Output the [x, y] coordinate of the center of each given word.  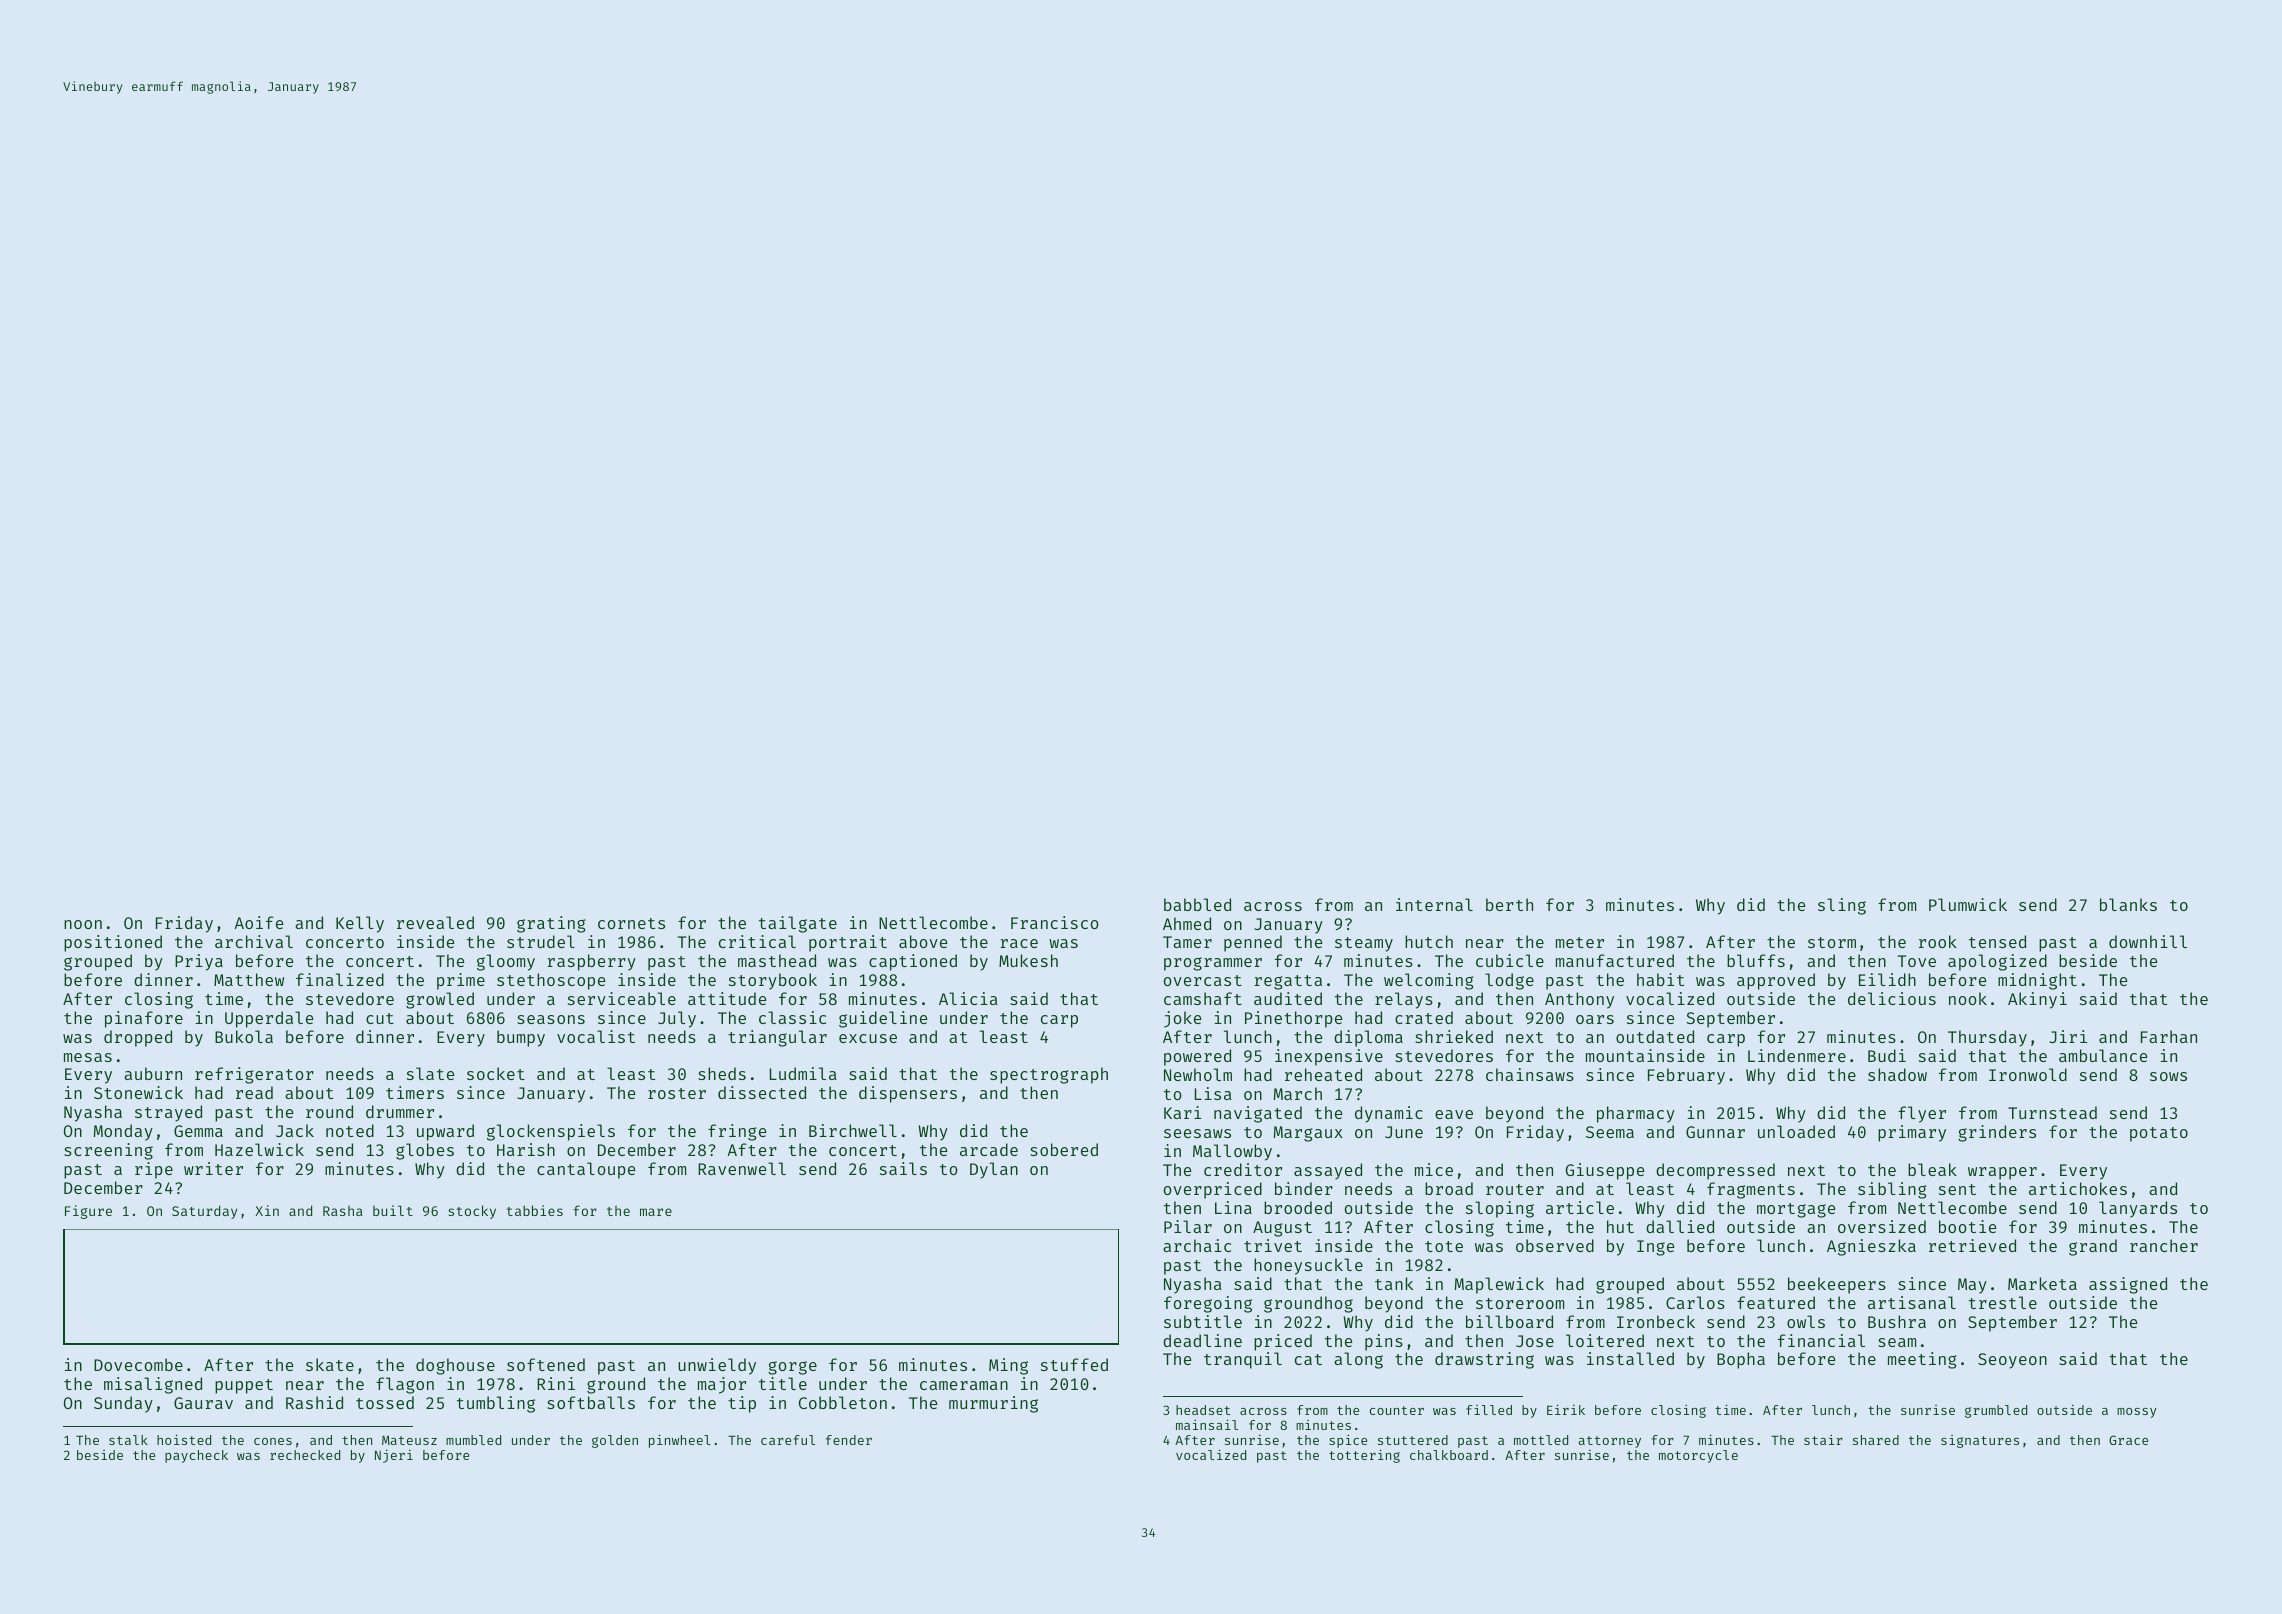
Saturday [204, 1212]
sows [2168, 1076]
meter [1580, 942]
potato [2159, 1134]
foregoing [1208, 1304]
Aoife [259, 922]
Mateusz [409, 1440]
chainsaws [1530, 1074]
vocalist [596, 1036]
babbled [1197, 904]
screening [108, 1151]
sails [903, 1168]
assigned [2128, 1285]
